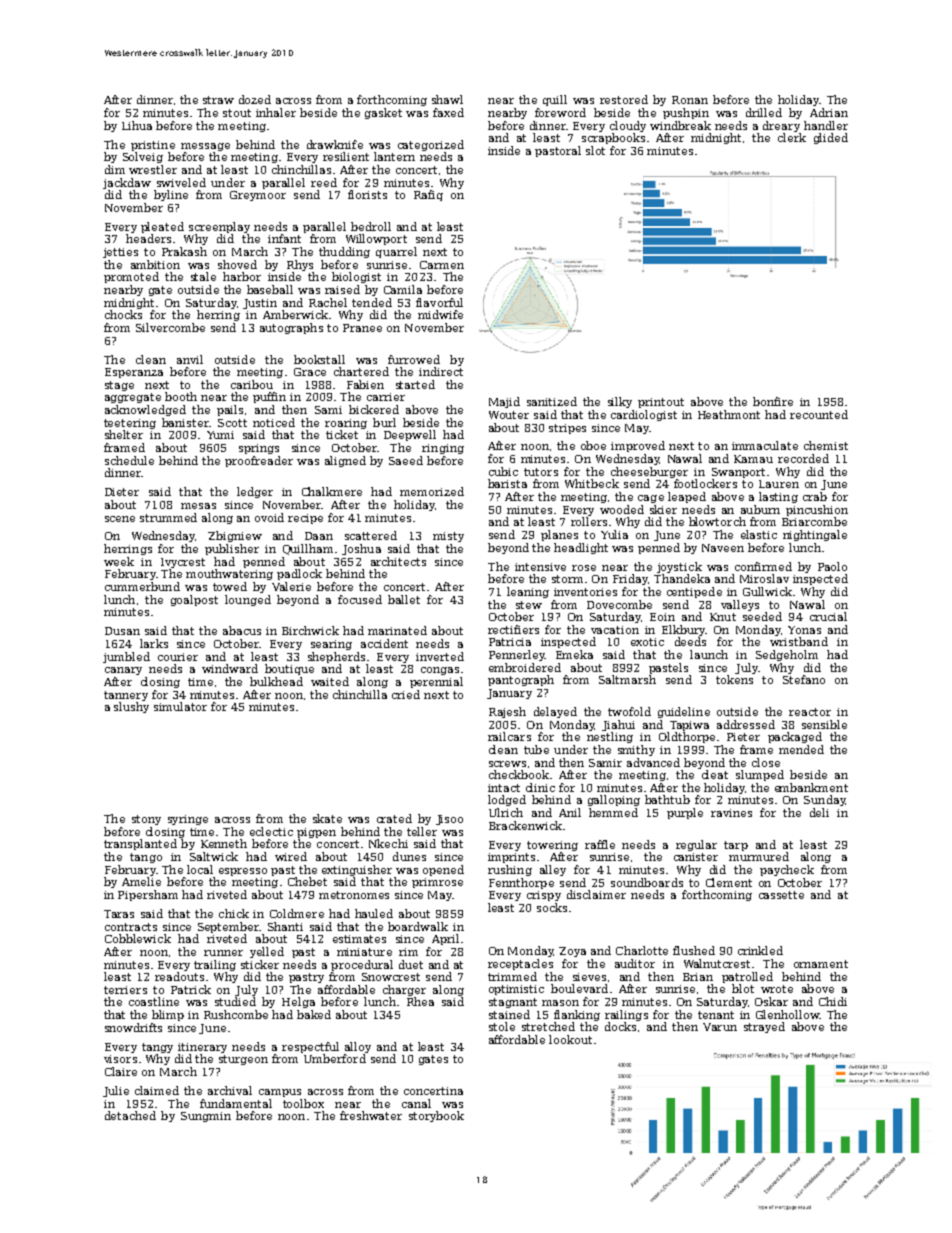  I want to click on leaning, so click(528, 592).
